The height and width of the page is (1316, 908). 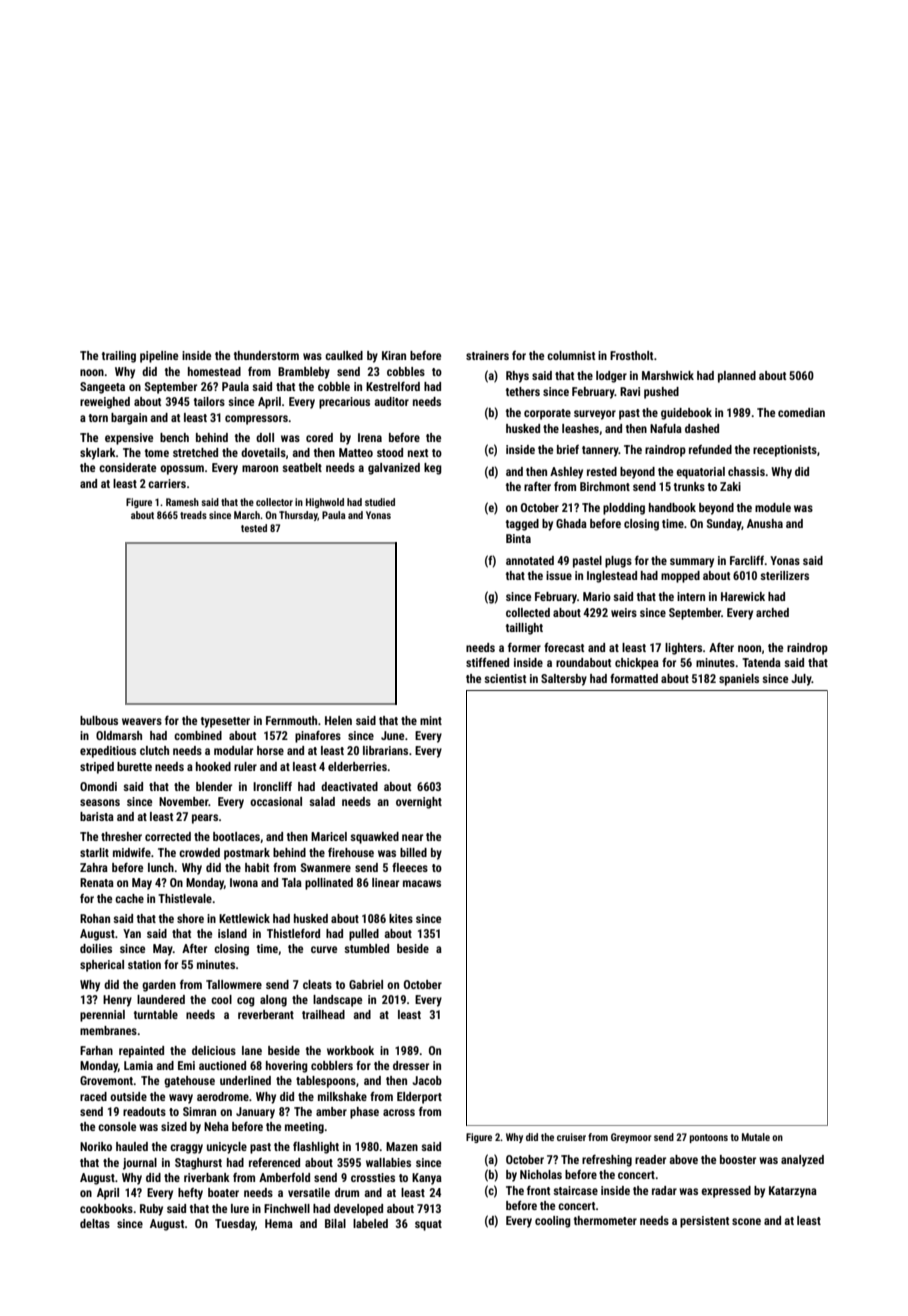 I want to click on spaniels, so click(x=739, y=680).
